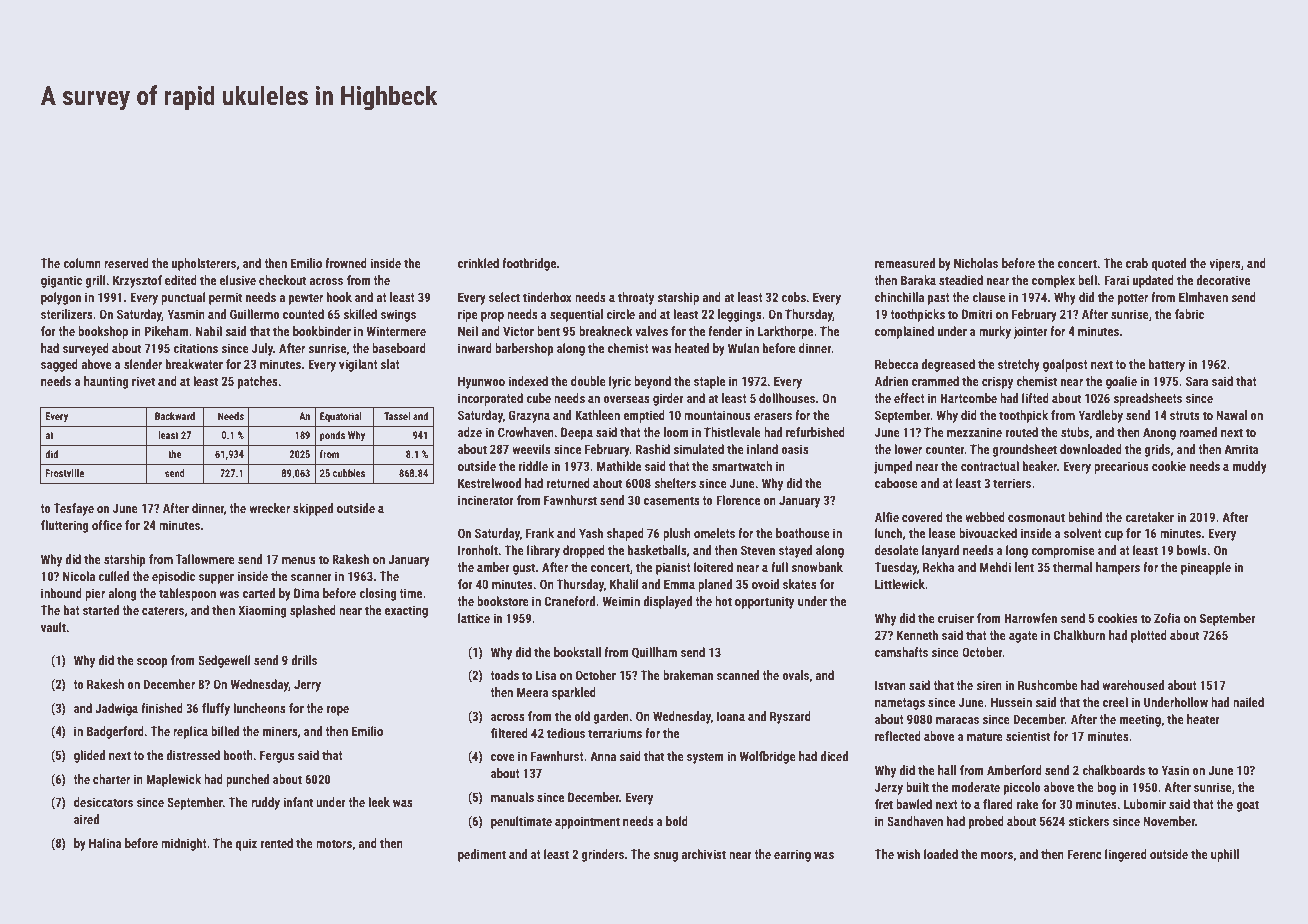 This screenshot has width=1308, height=924. Describe the element at coordinates (1189, 314) in the screenshot. I see `fabric` at that location.
